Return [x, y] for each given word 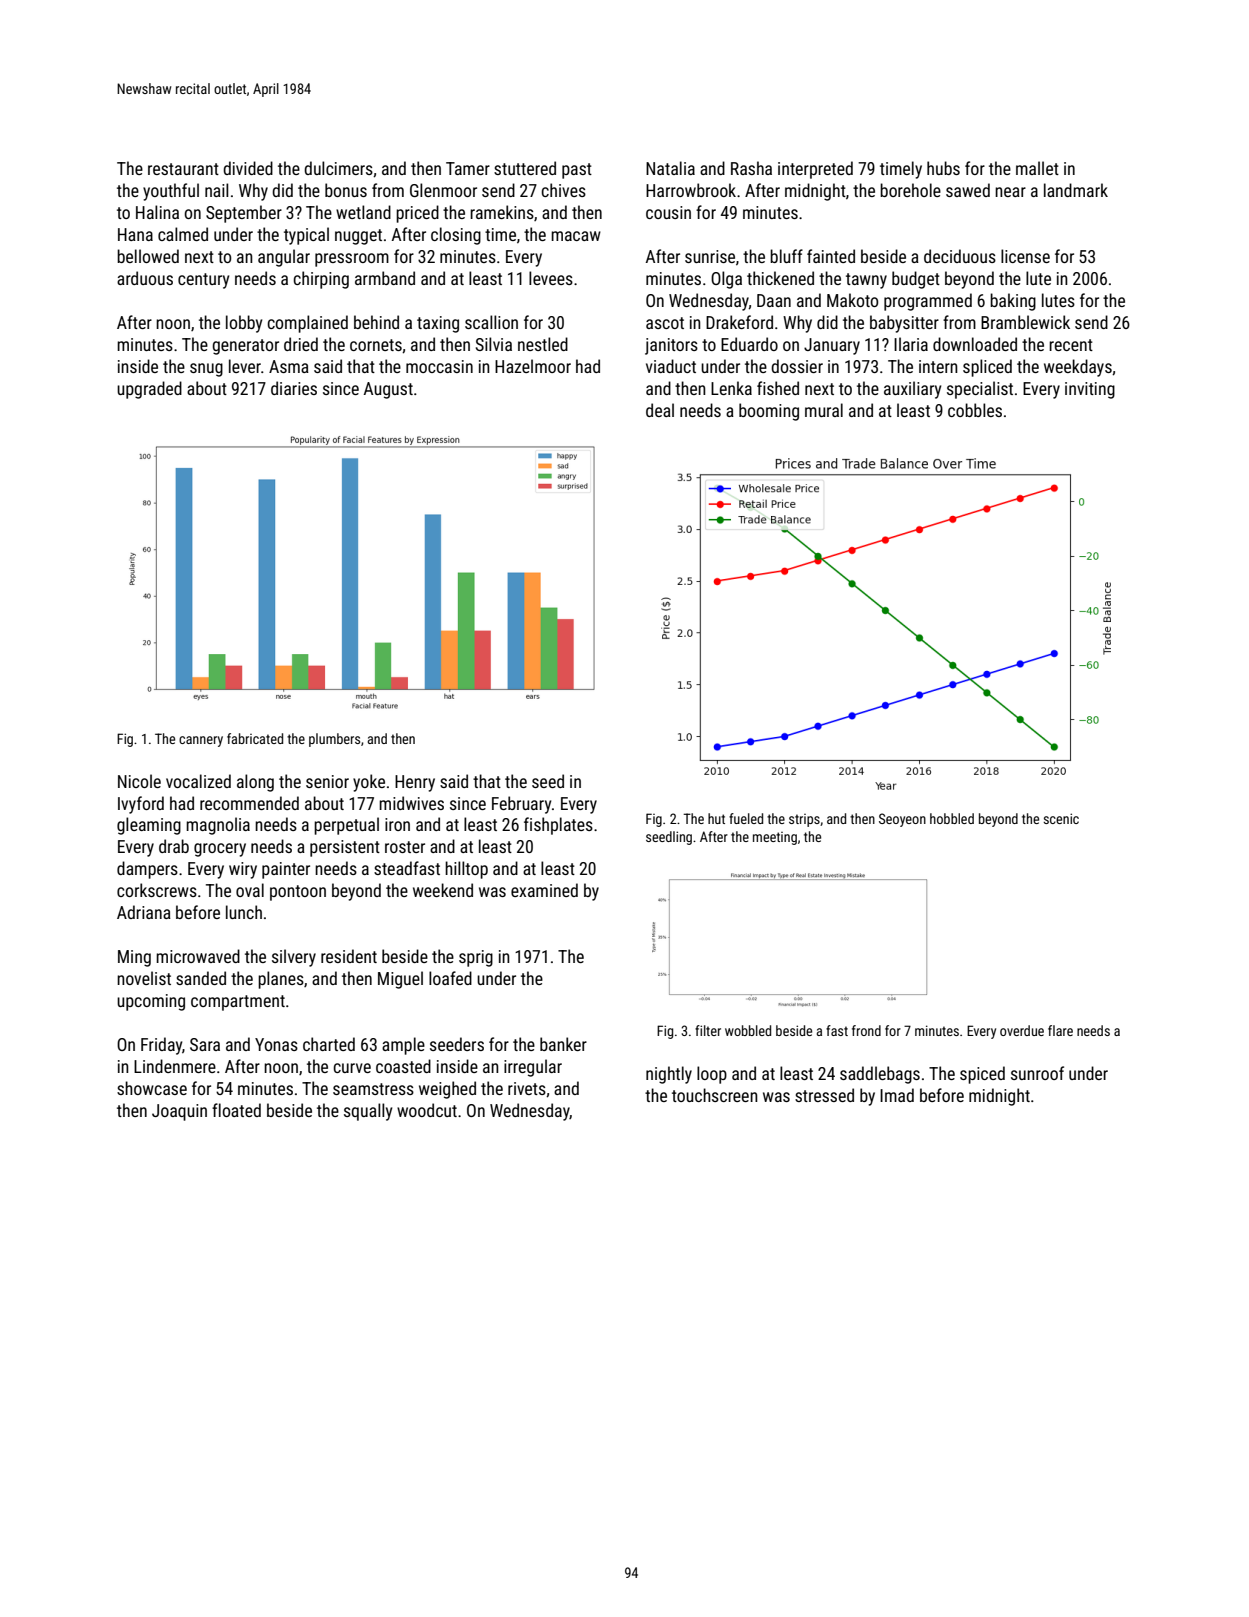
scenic [1061, 818]
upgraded [149, 390]
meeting [775, 838]
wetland [363, 212]
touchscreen [715, 1095]
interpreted [815, 170]
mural [824, 410]
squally [368, 1112]
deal [660, 410]
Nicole [139, 781]
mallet [1037, 168]
